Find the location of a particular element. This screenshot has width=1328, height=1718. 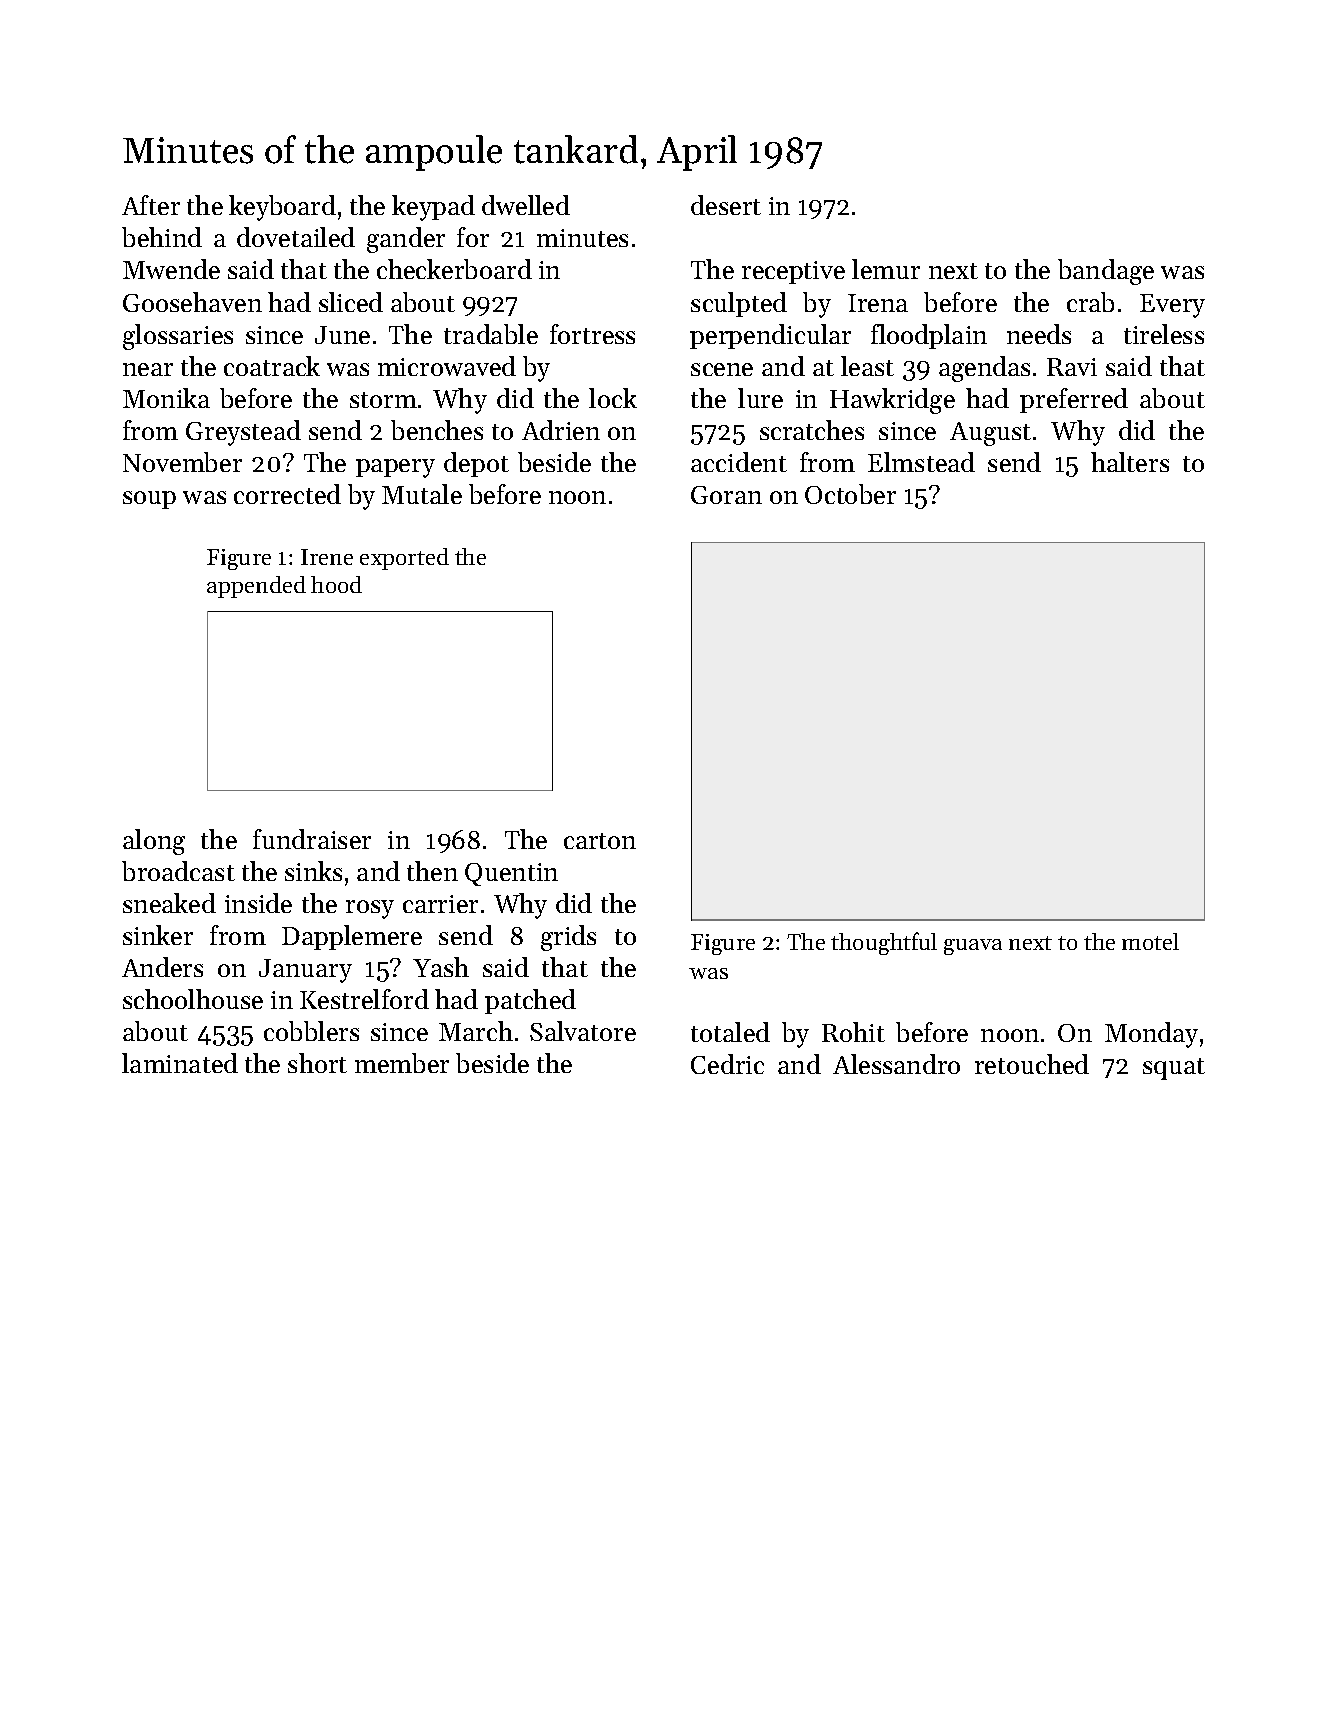

checkerboard is located at coordinates (454, 269).
